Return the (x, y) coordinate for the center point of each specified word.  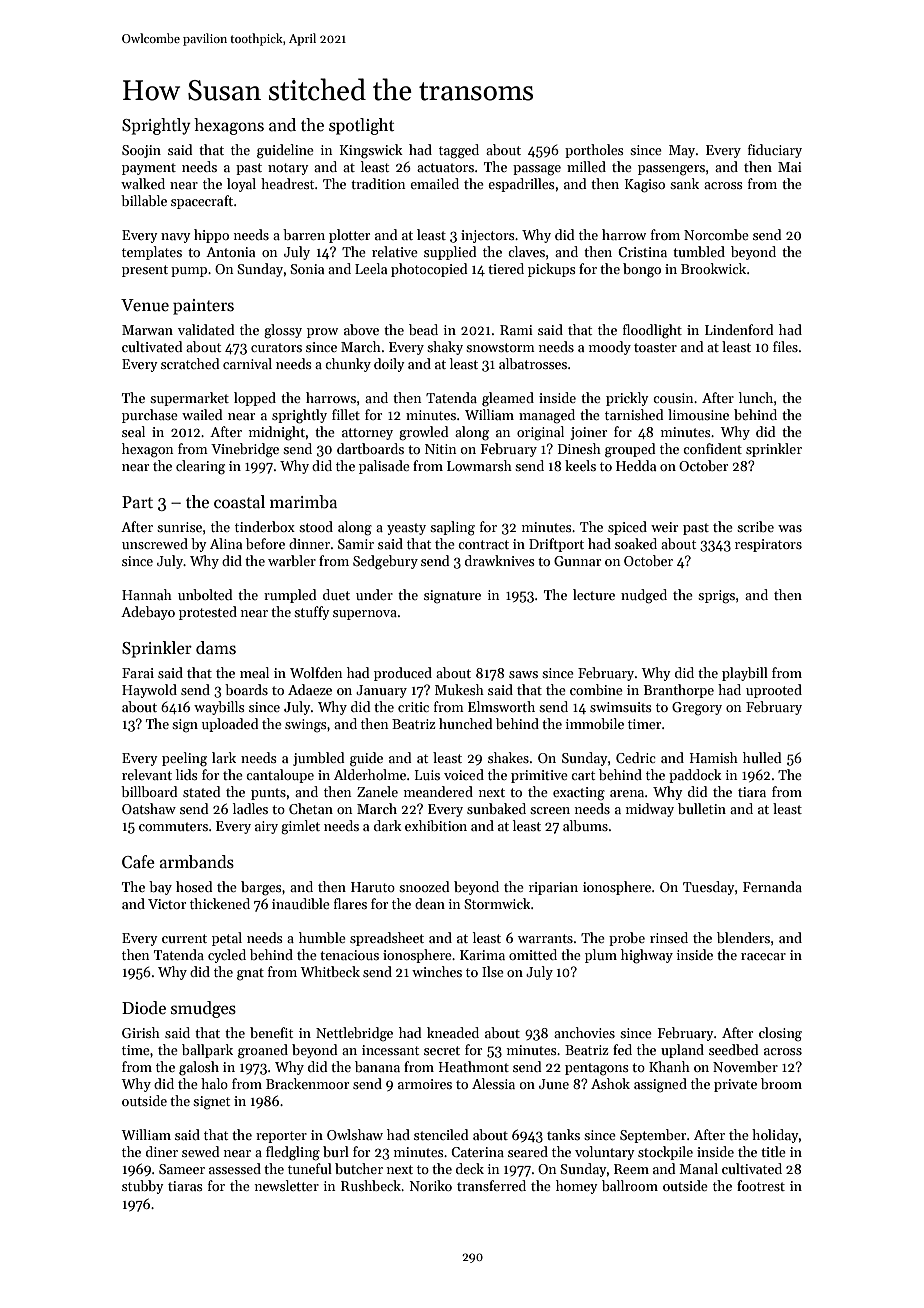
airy (266, 827)
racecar (763, 956)
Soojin (141, 151)
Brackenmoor (307, 1083)
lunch (756, 397)
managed (547, 416)
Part (137, 502)
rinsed (669, 937)
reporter (281, 1137)
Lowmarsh (479, 465)
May (682, 151)
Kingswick (371, 151)
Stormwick (497, 903)
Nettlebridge (354, 1034)
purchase (150, 416)
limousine (698, 414)
